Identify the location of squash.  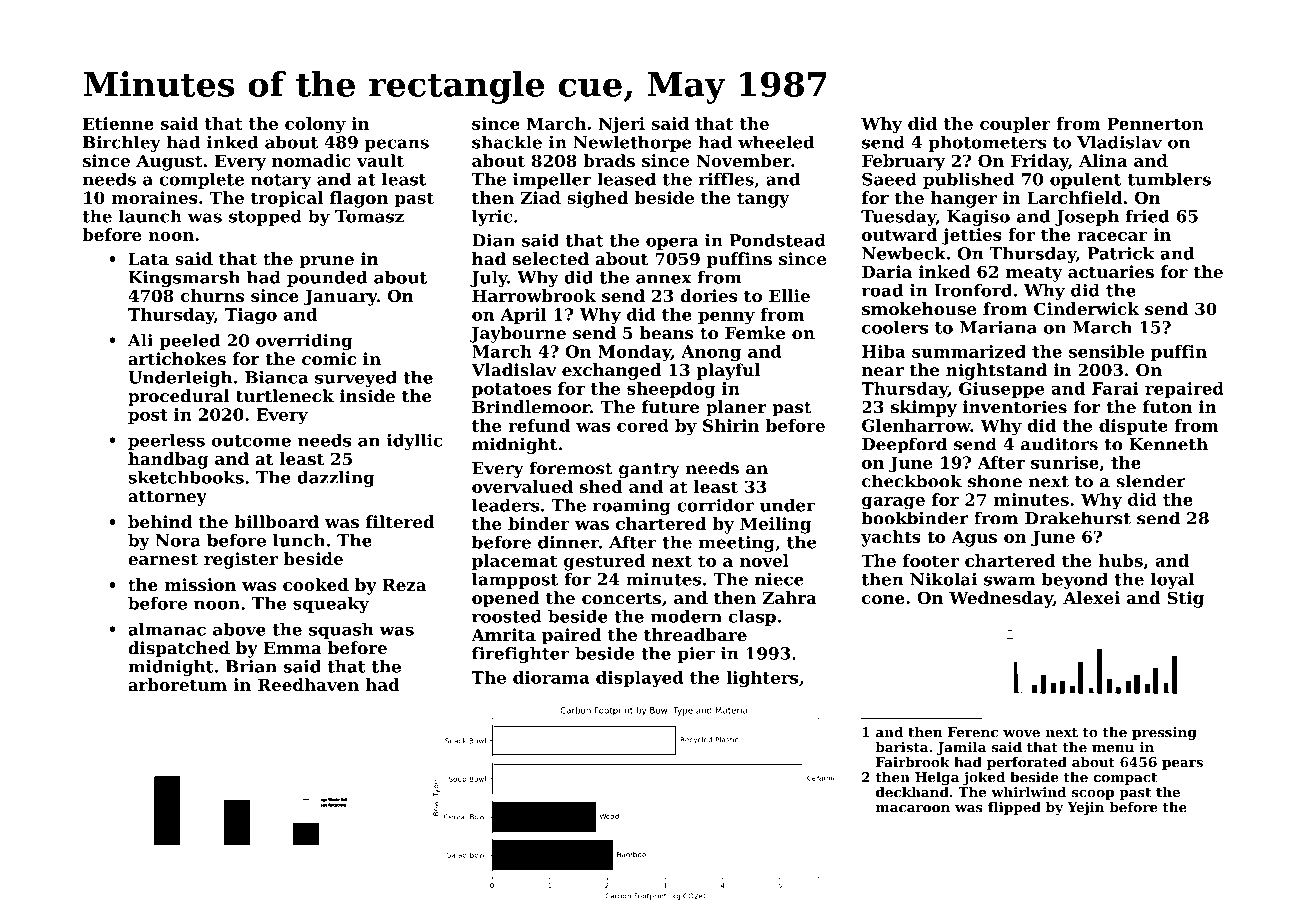
(341, 631).
